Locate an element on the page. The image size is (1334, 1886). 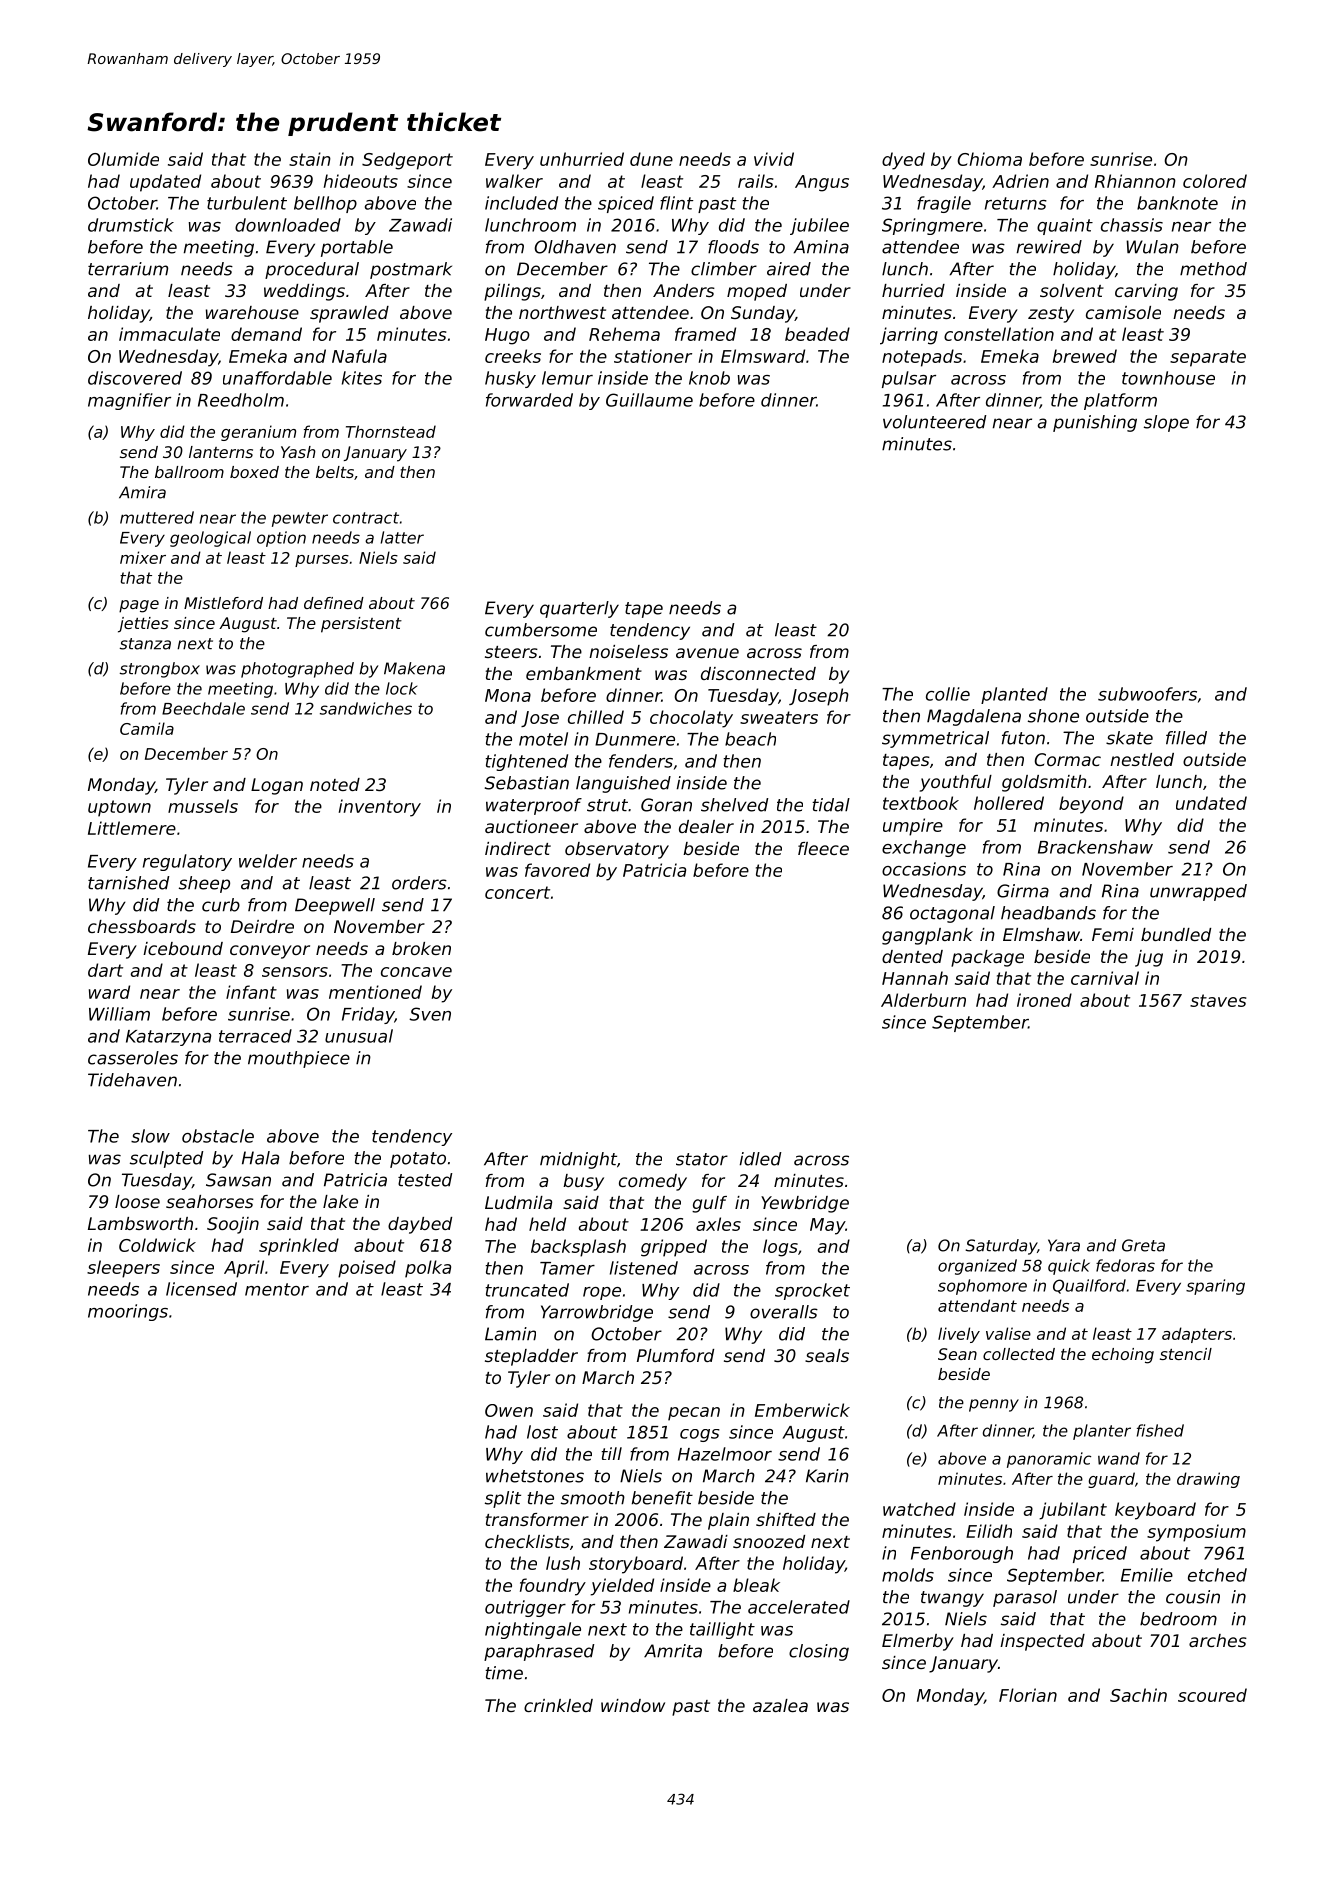
vivid is located at coordinates (774, 159).
